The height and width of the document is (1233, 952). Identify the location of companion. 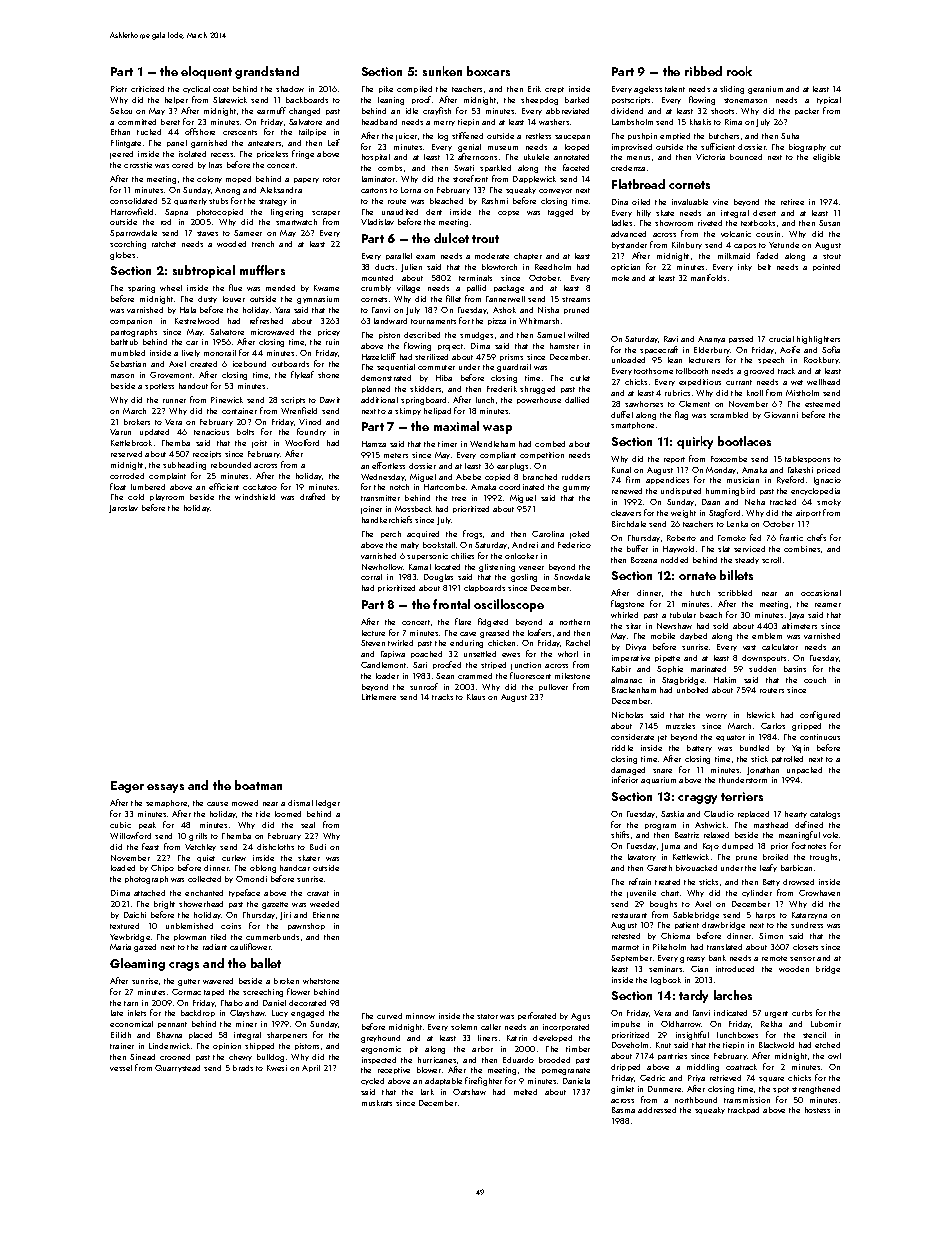
(131, 321).
